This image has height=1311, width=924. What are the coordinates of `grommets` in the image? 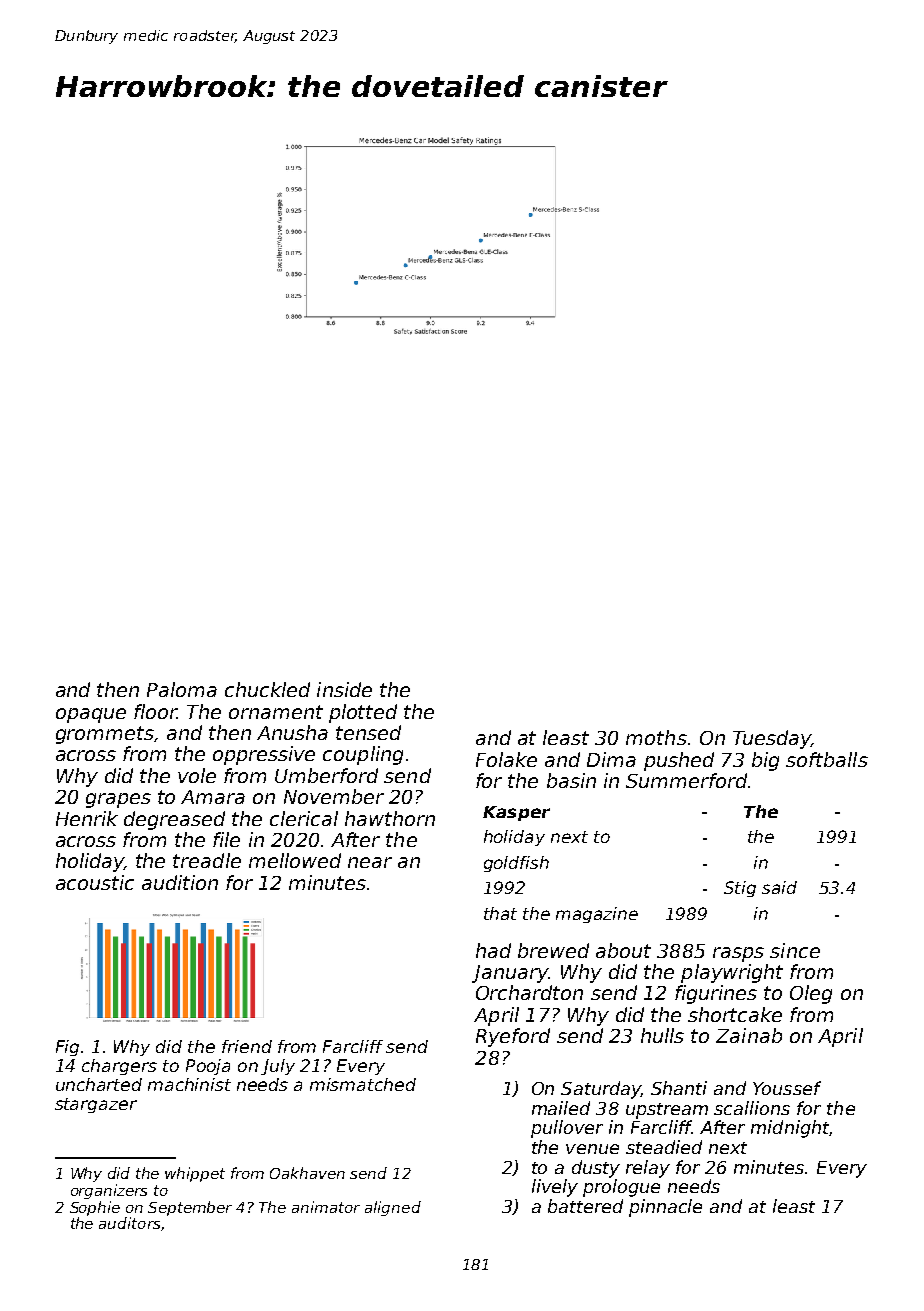 It's located at (105, 735).
